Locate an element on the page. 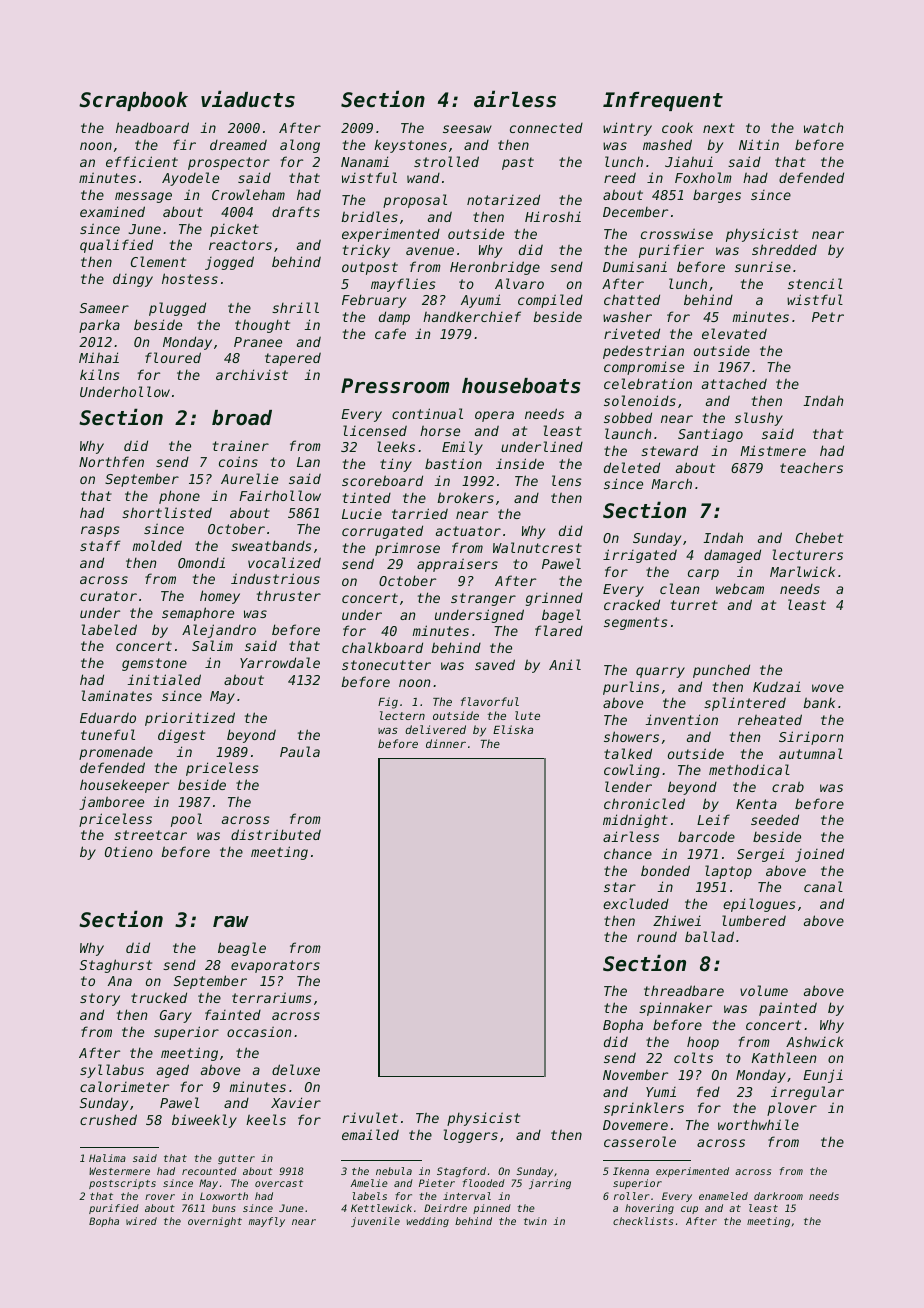 Image resolution: width=924 pixels, height=1308 pixels. Scrapbook is located at coordinates (133, 101).
